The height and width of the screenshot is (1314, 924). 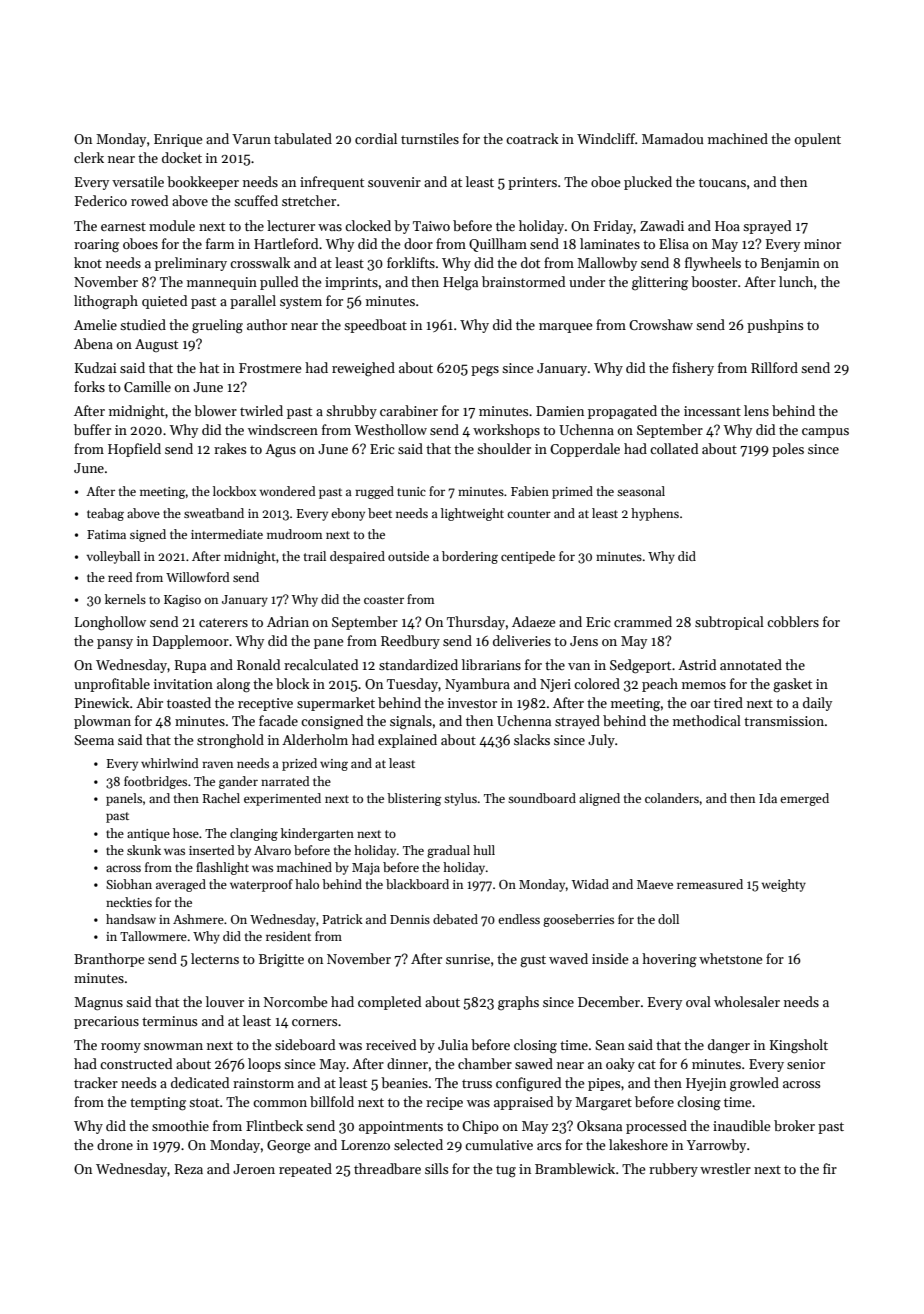 I want to click on minor, so click(x=822, y=244).
